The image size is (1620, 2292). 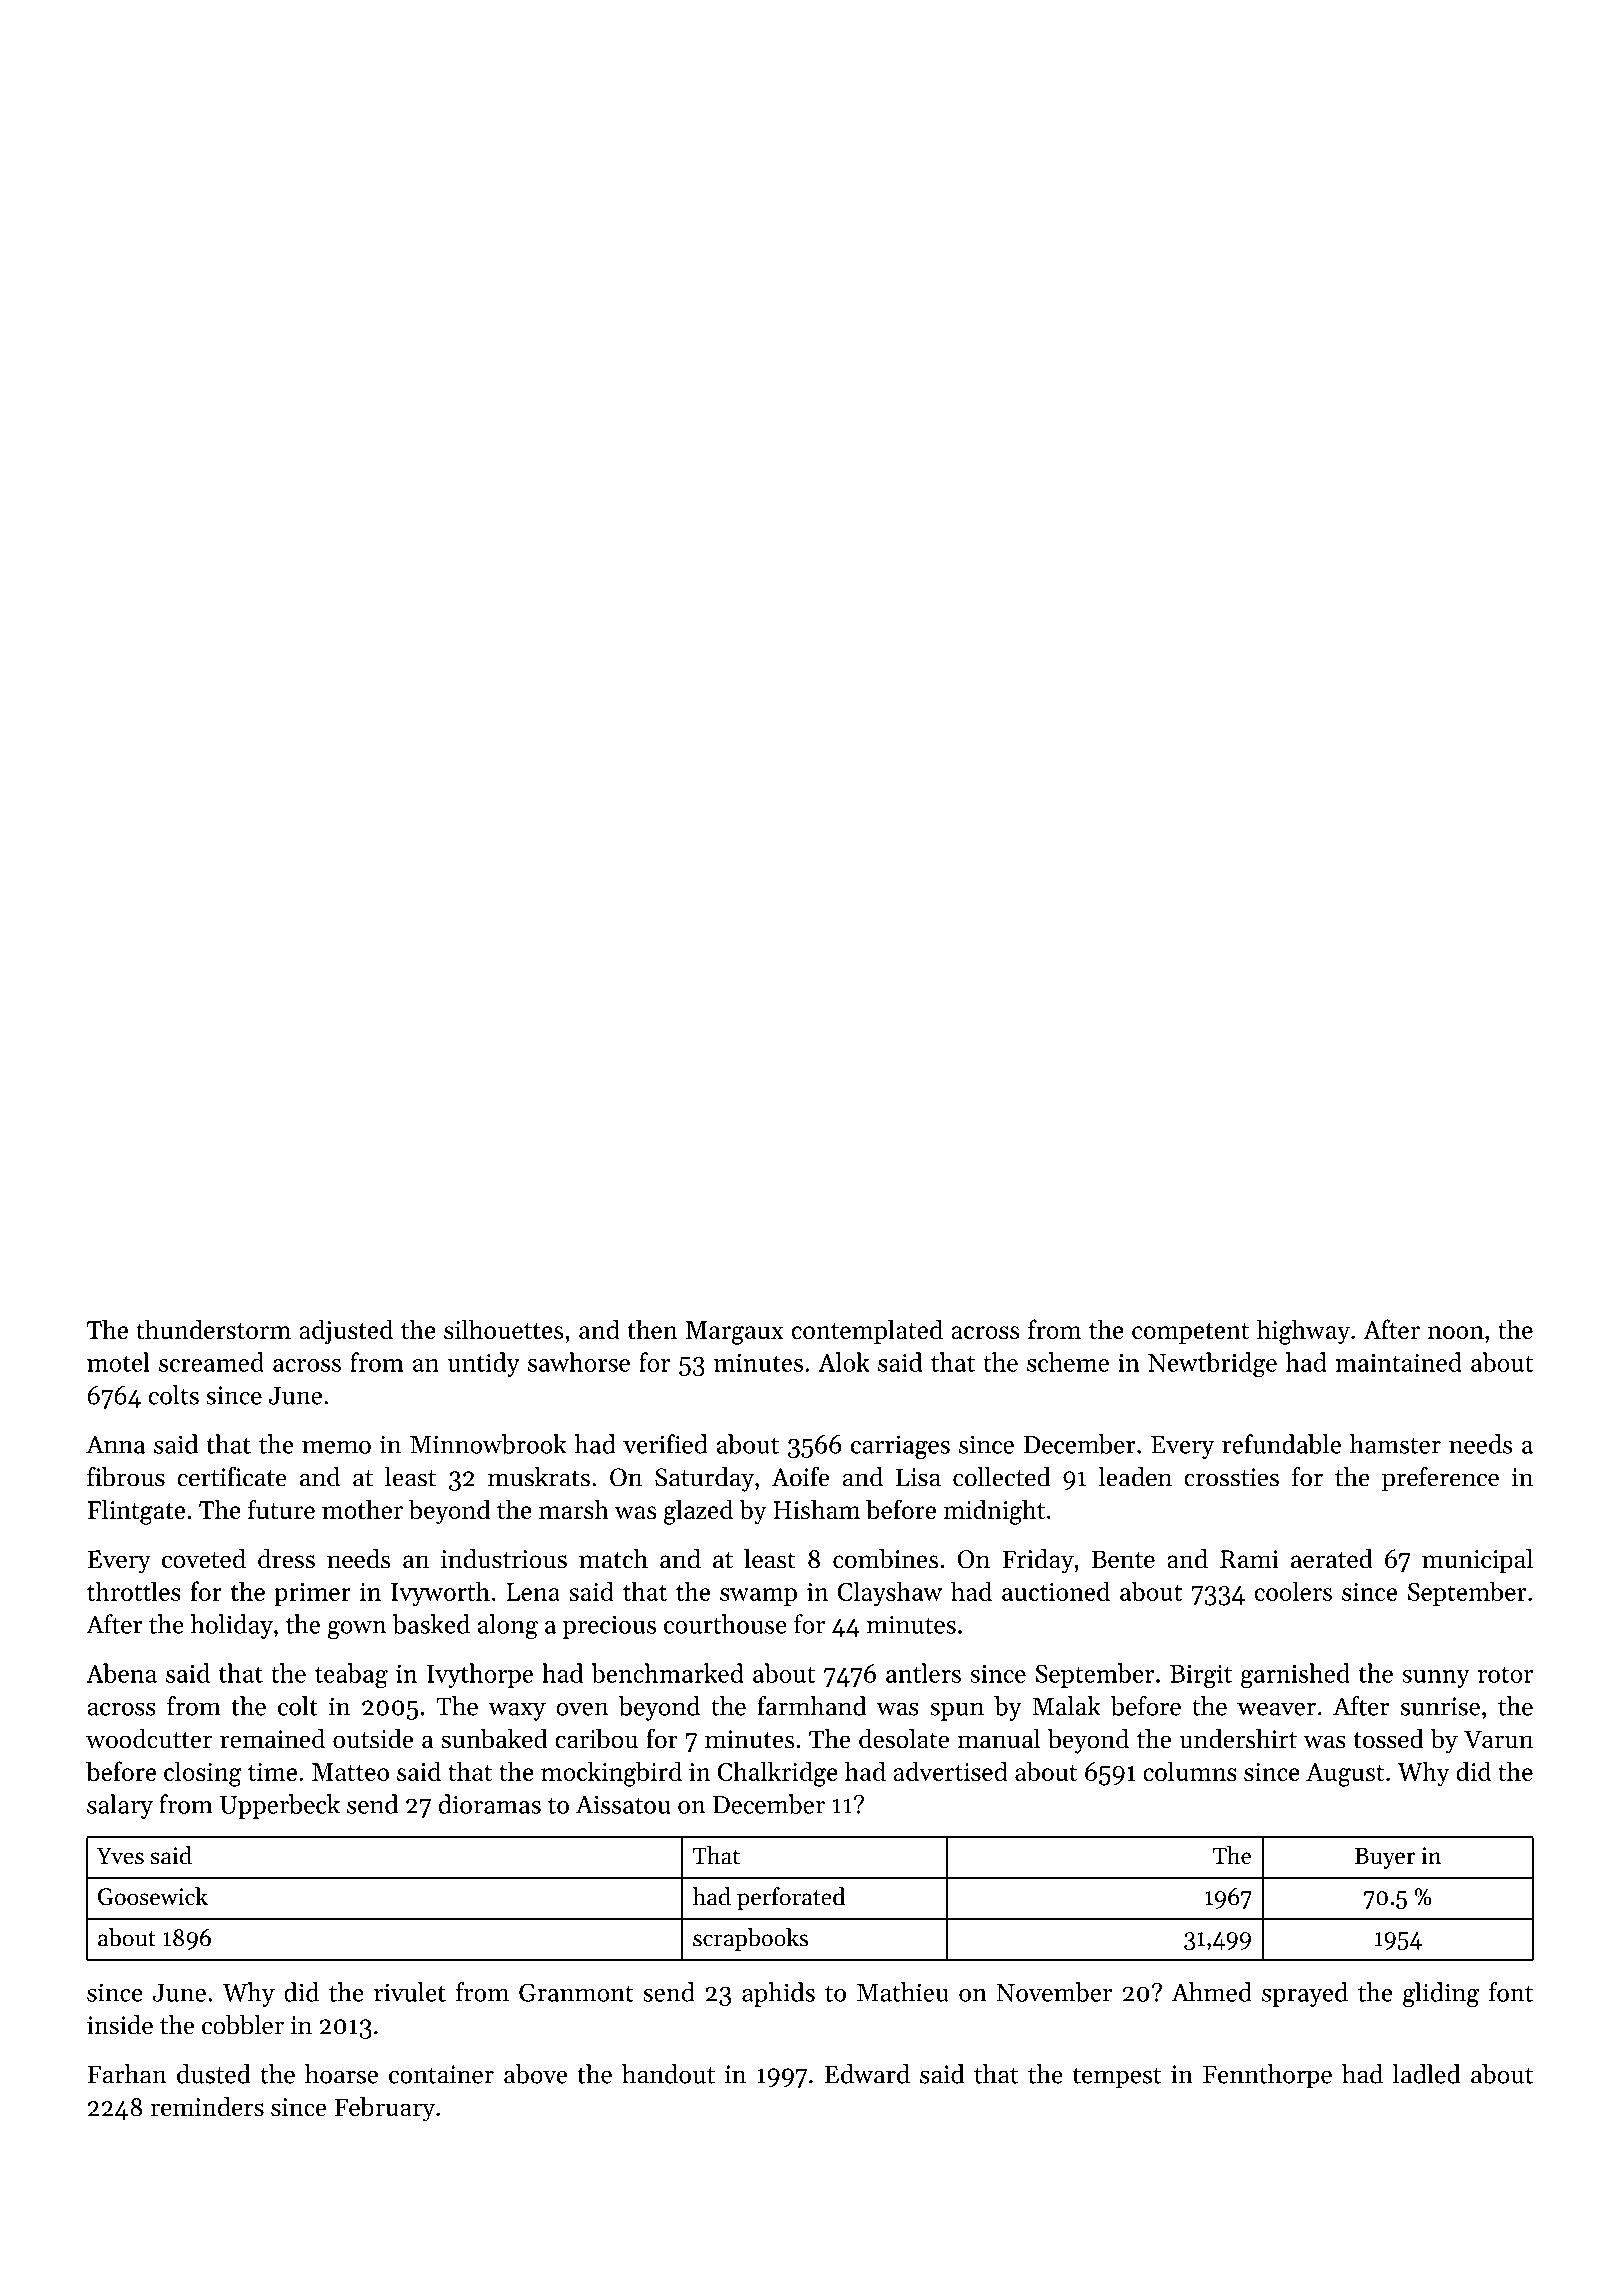 What do you see at coordinates (153, 1896) in the image?
I see `Goosewick` at bounding box center [153, 1896].
